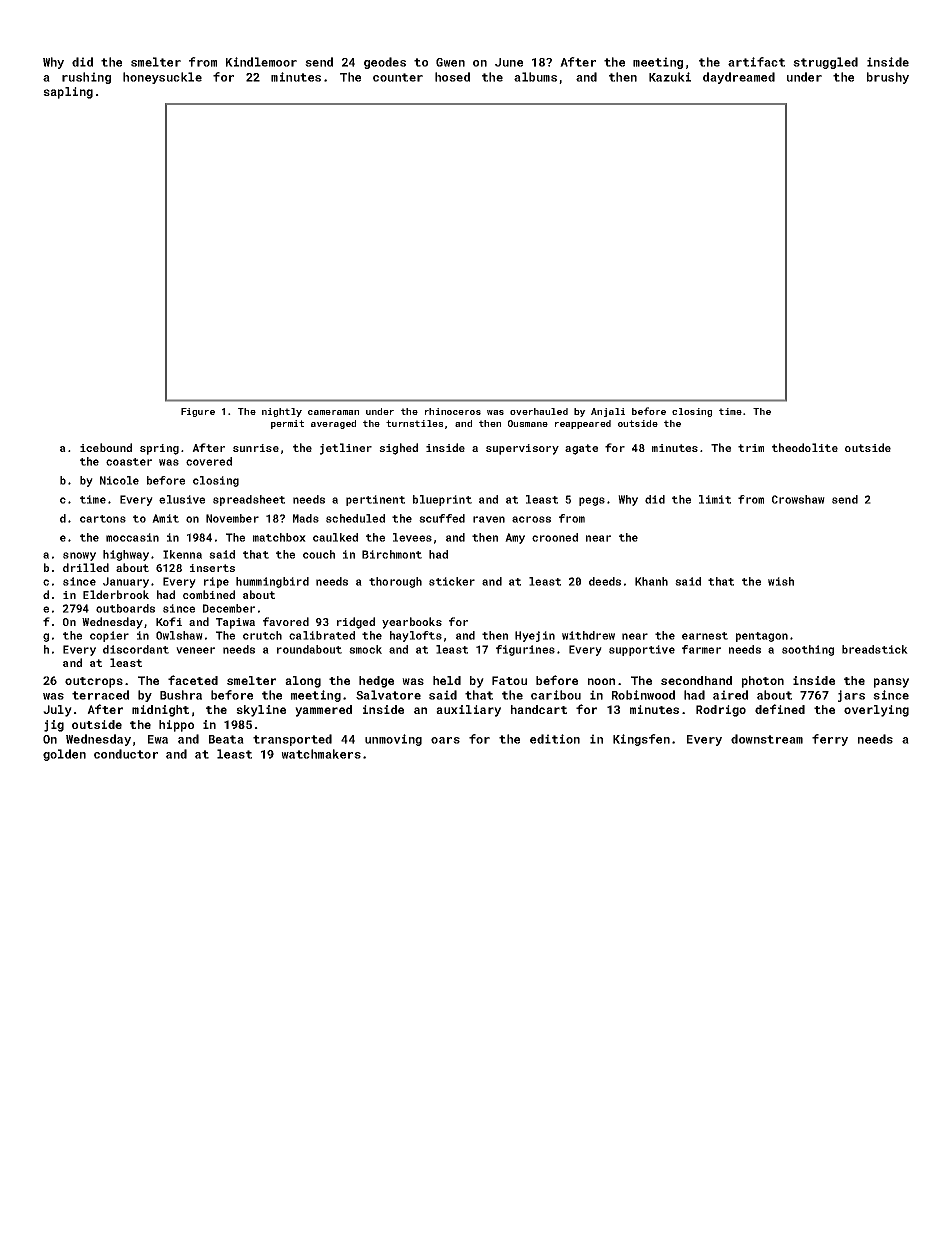 The height and width of the screenshot is (1233, 952). I want to click on artifact, so click(756, 62).
